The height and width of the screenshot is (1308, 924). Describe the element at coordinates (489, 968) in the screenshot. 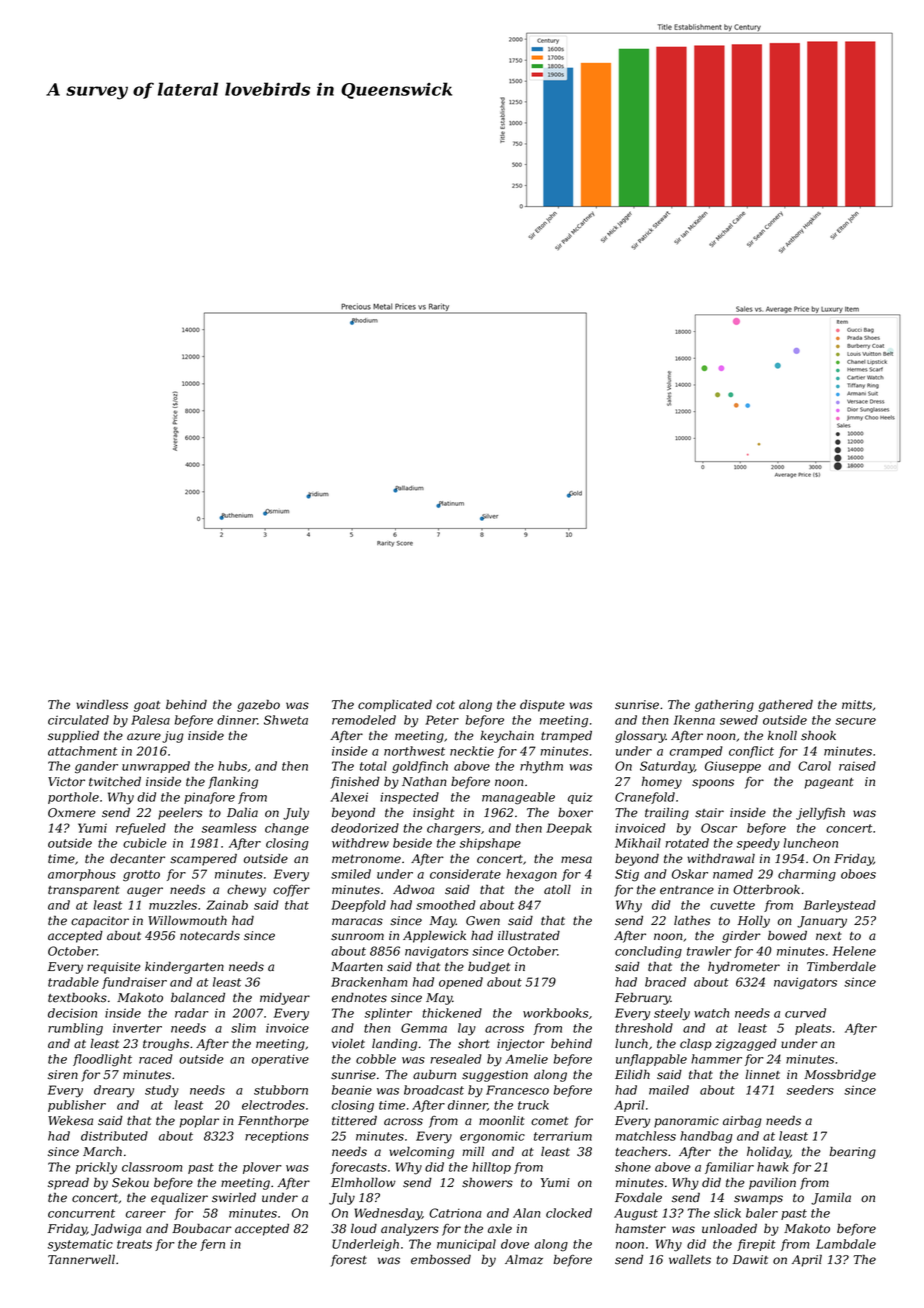

I see `budget` at that location.
